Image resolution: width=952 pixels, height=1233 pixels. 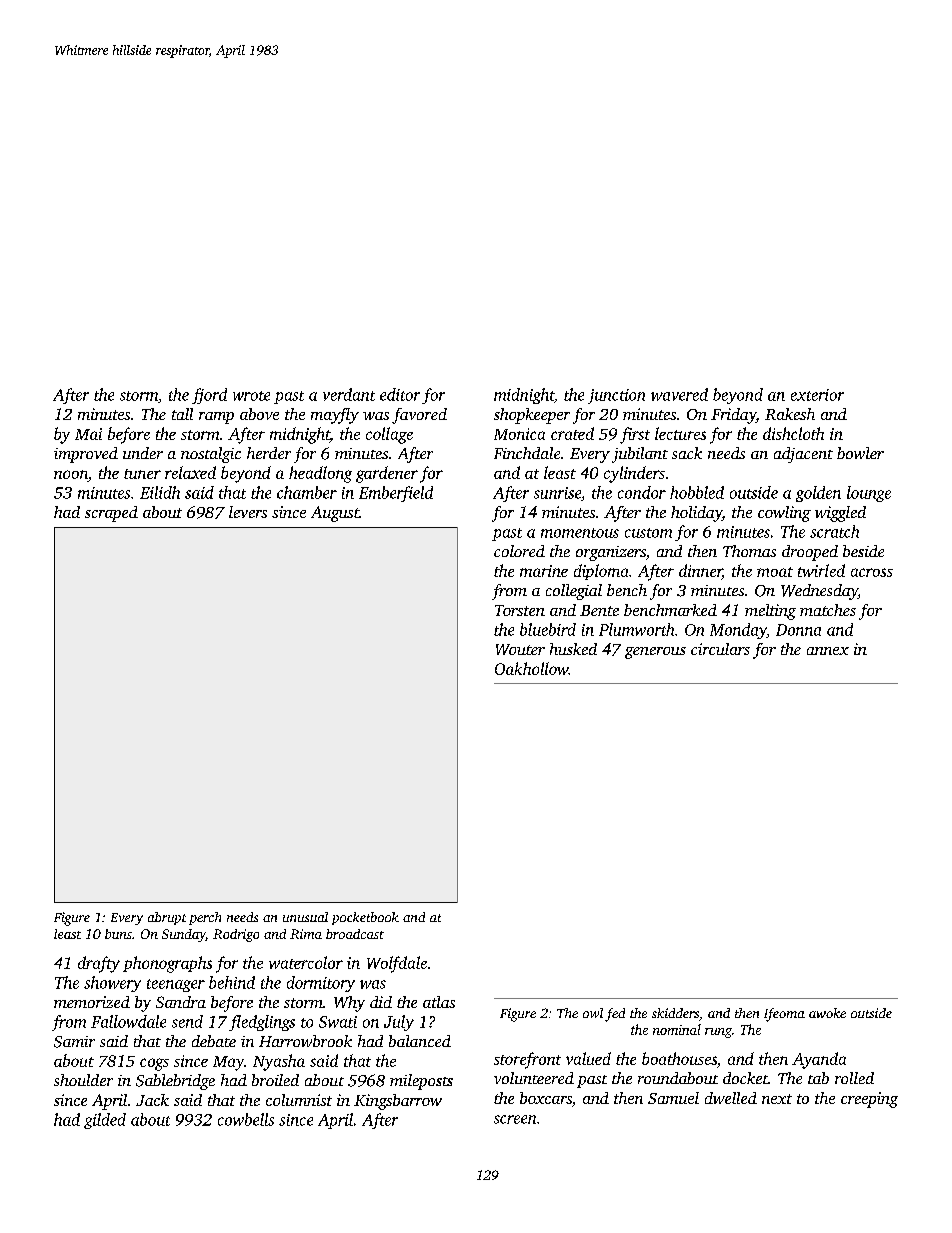 What do you see at coordinates (111, 514) in the image?
I see `scraped` at bounding box center [111, 514].
